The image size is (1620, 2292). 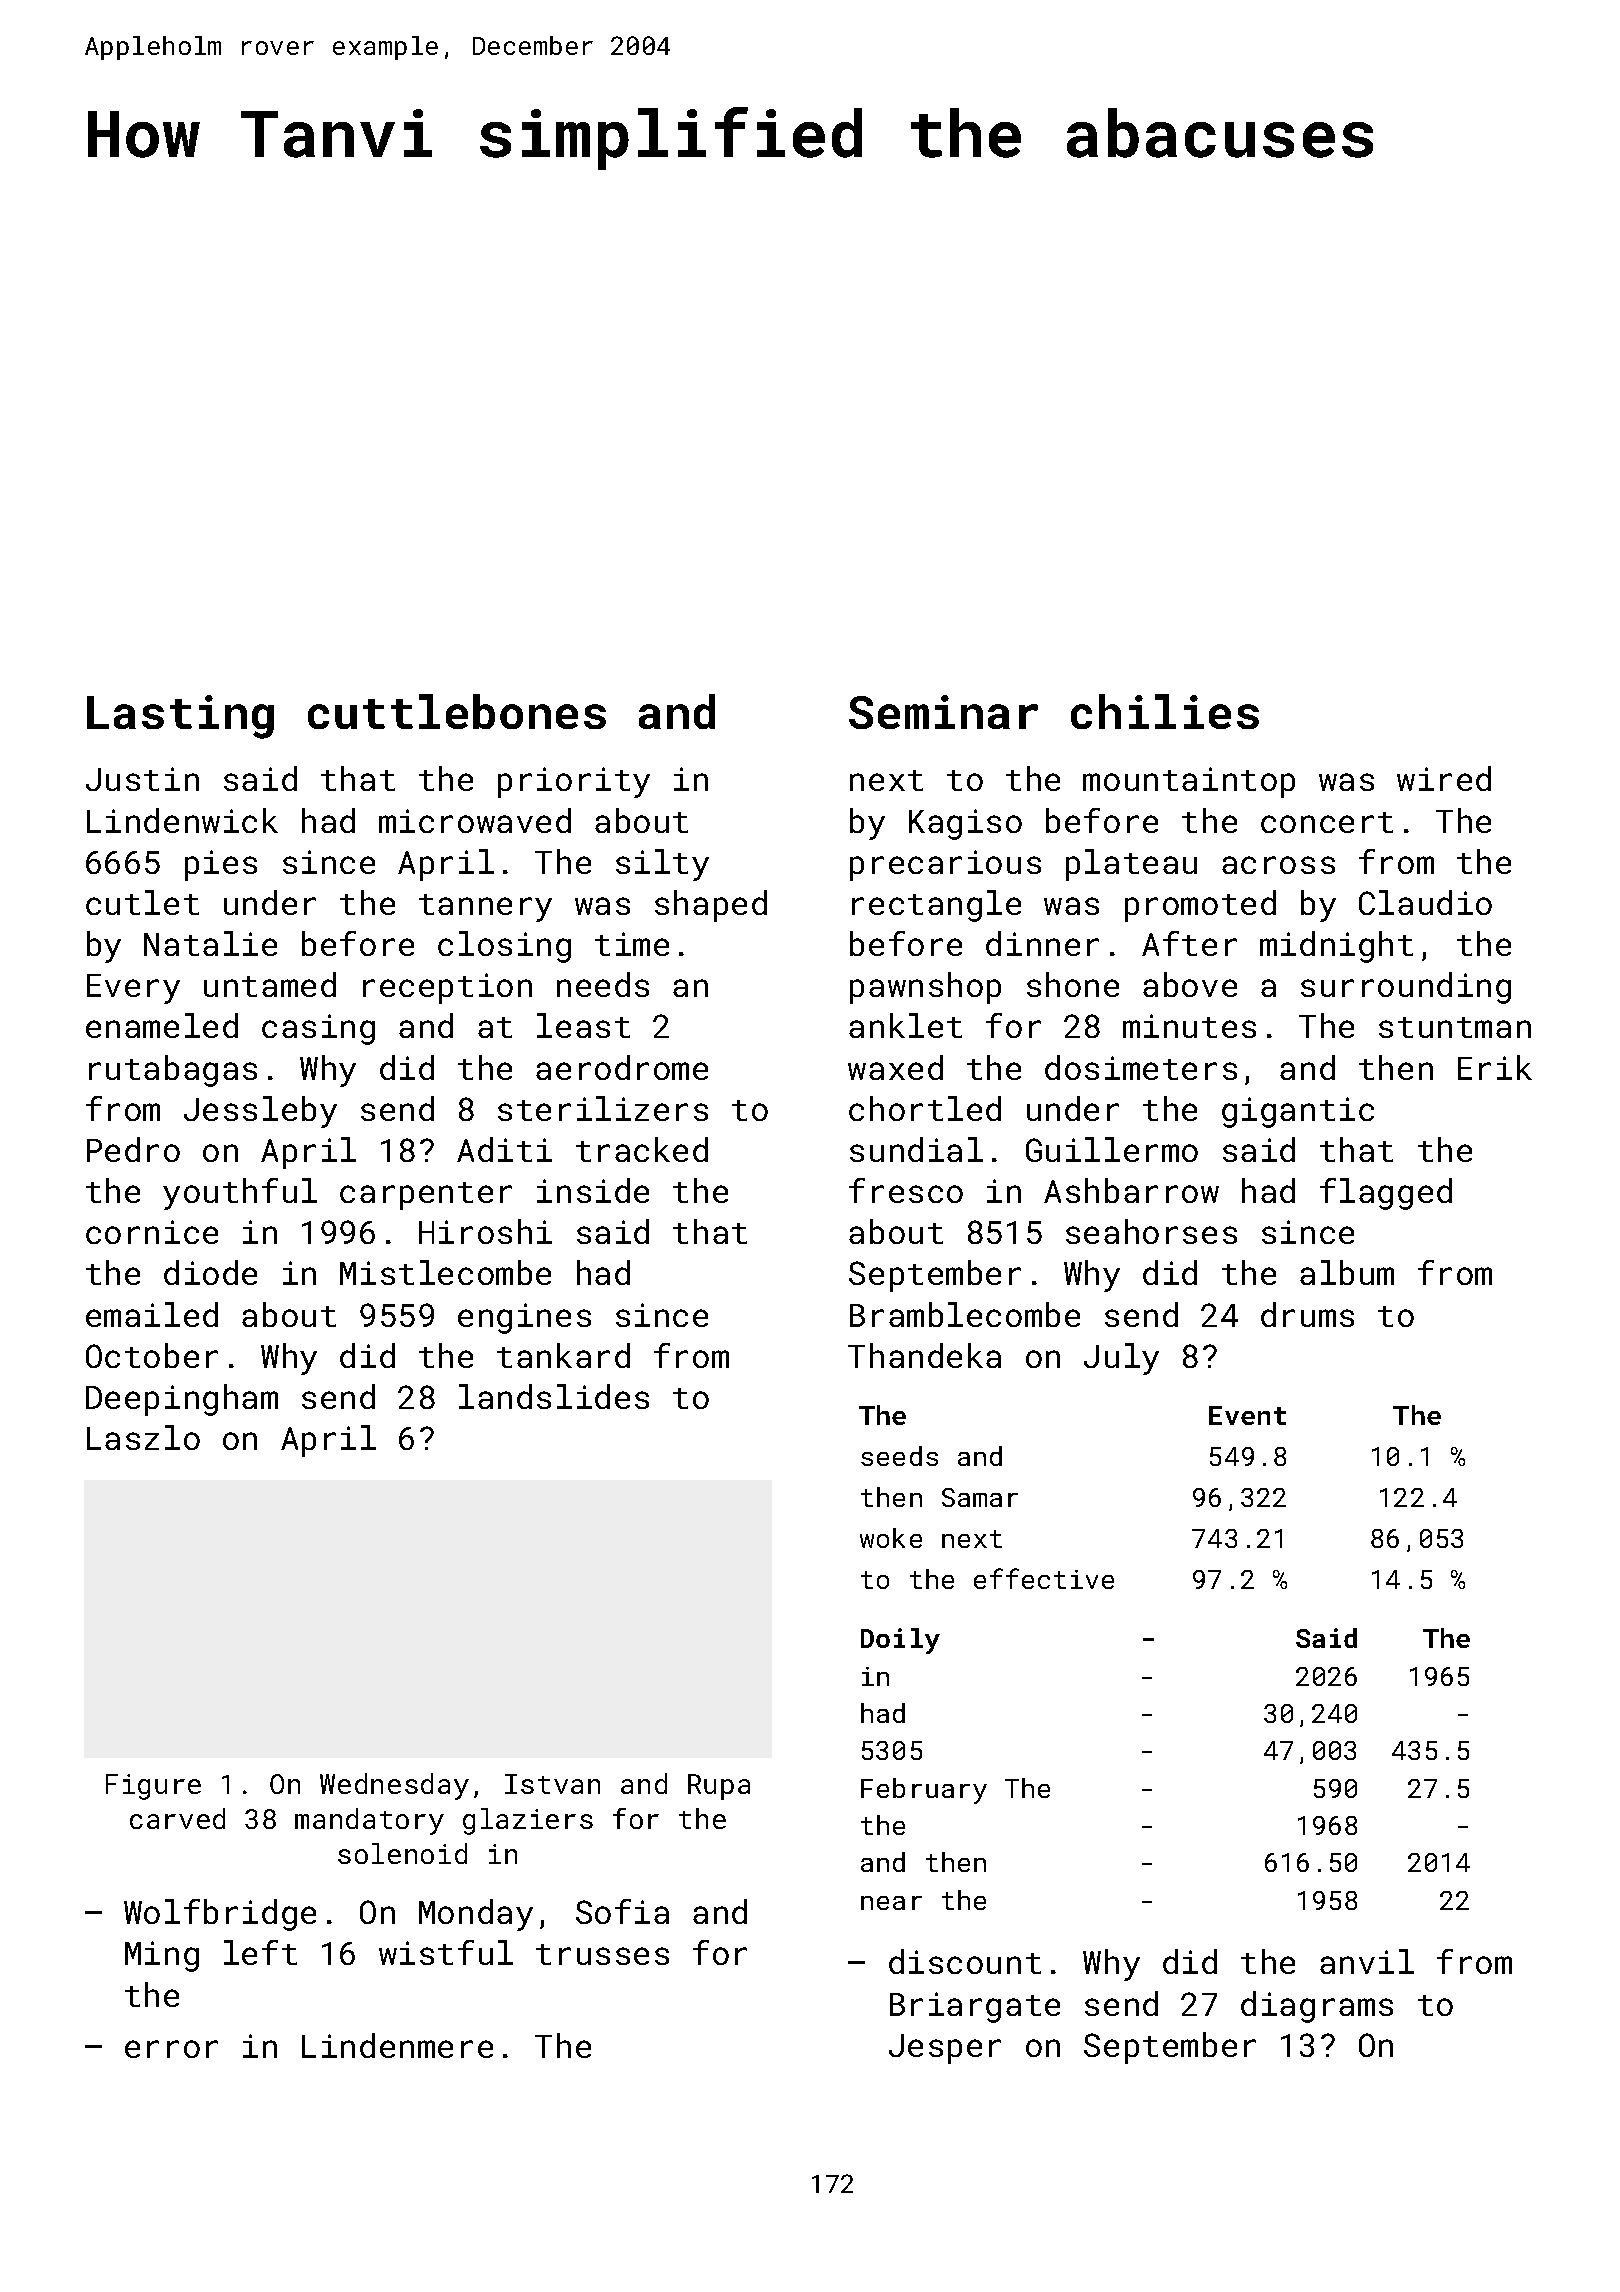 I want to click on Jesper, so click(x=945, y=2049).
